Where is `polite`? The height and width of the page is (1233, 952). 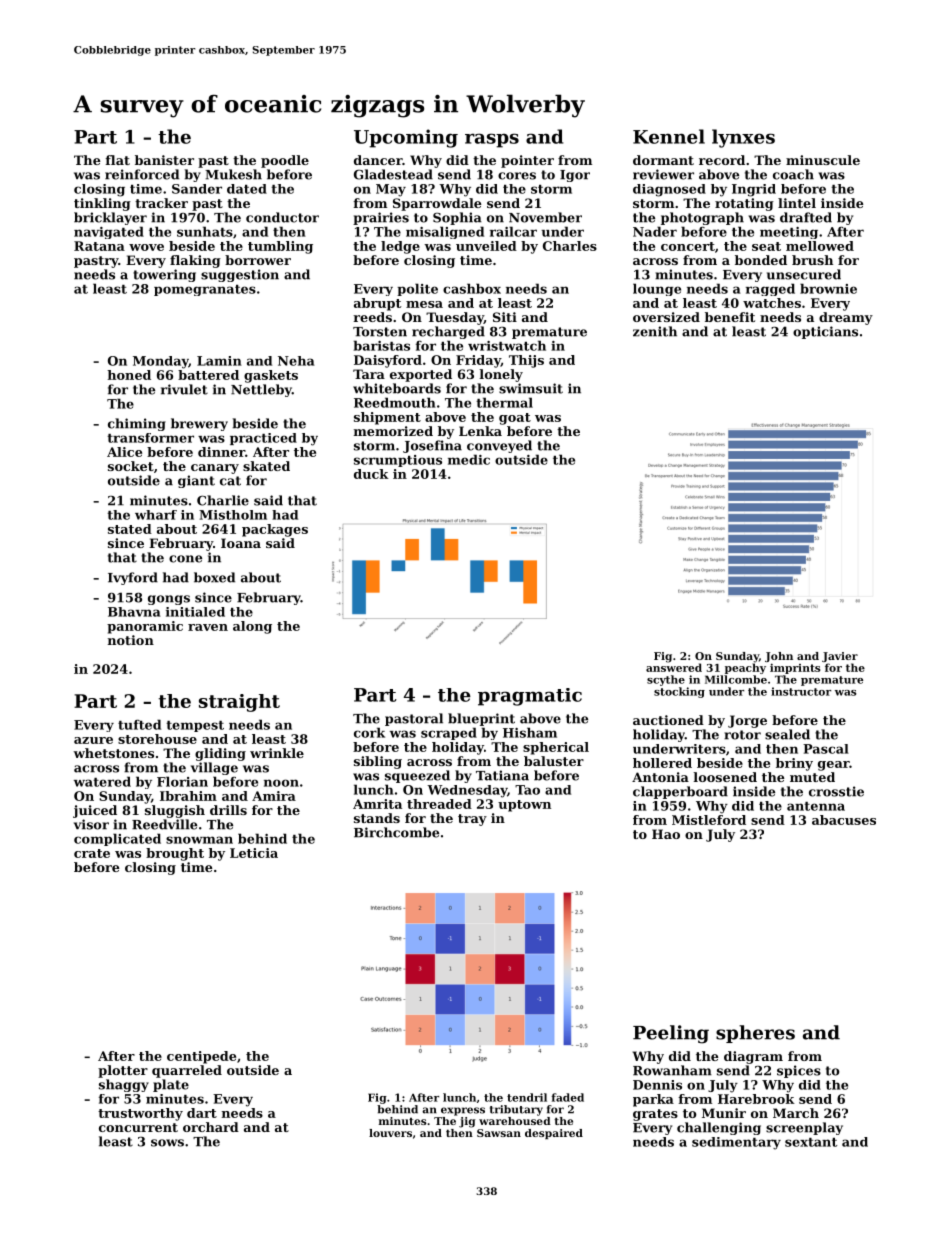 polite is located at coordinates (417, 289).
